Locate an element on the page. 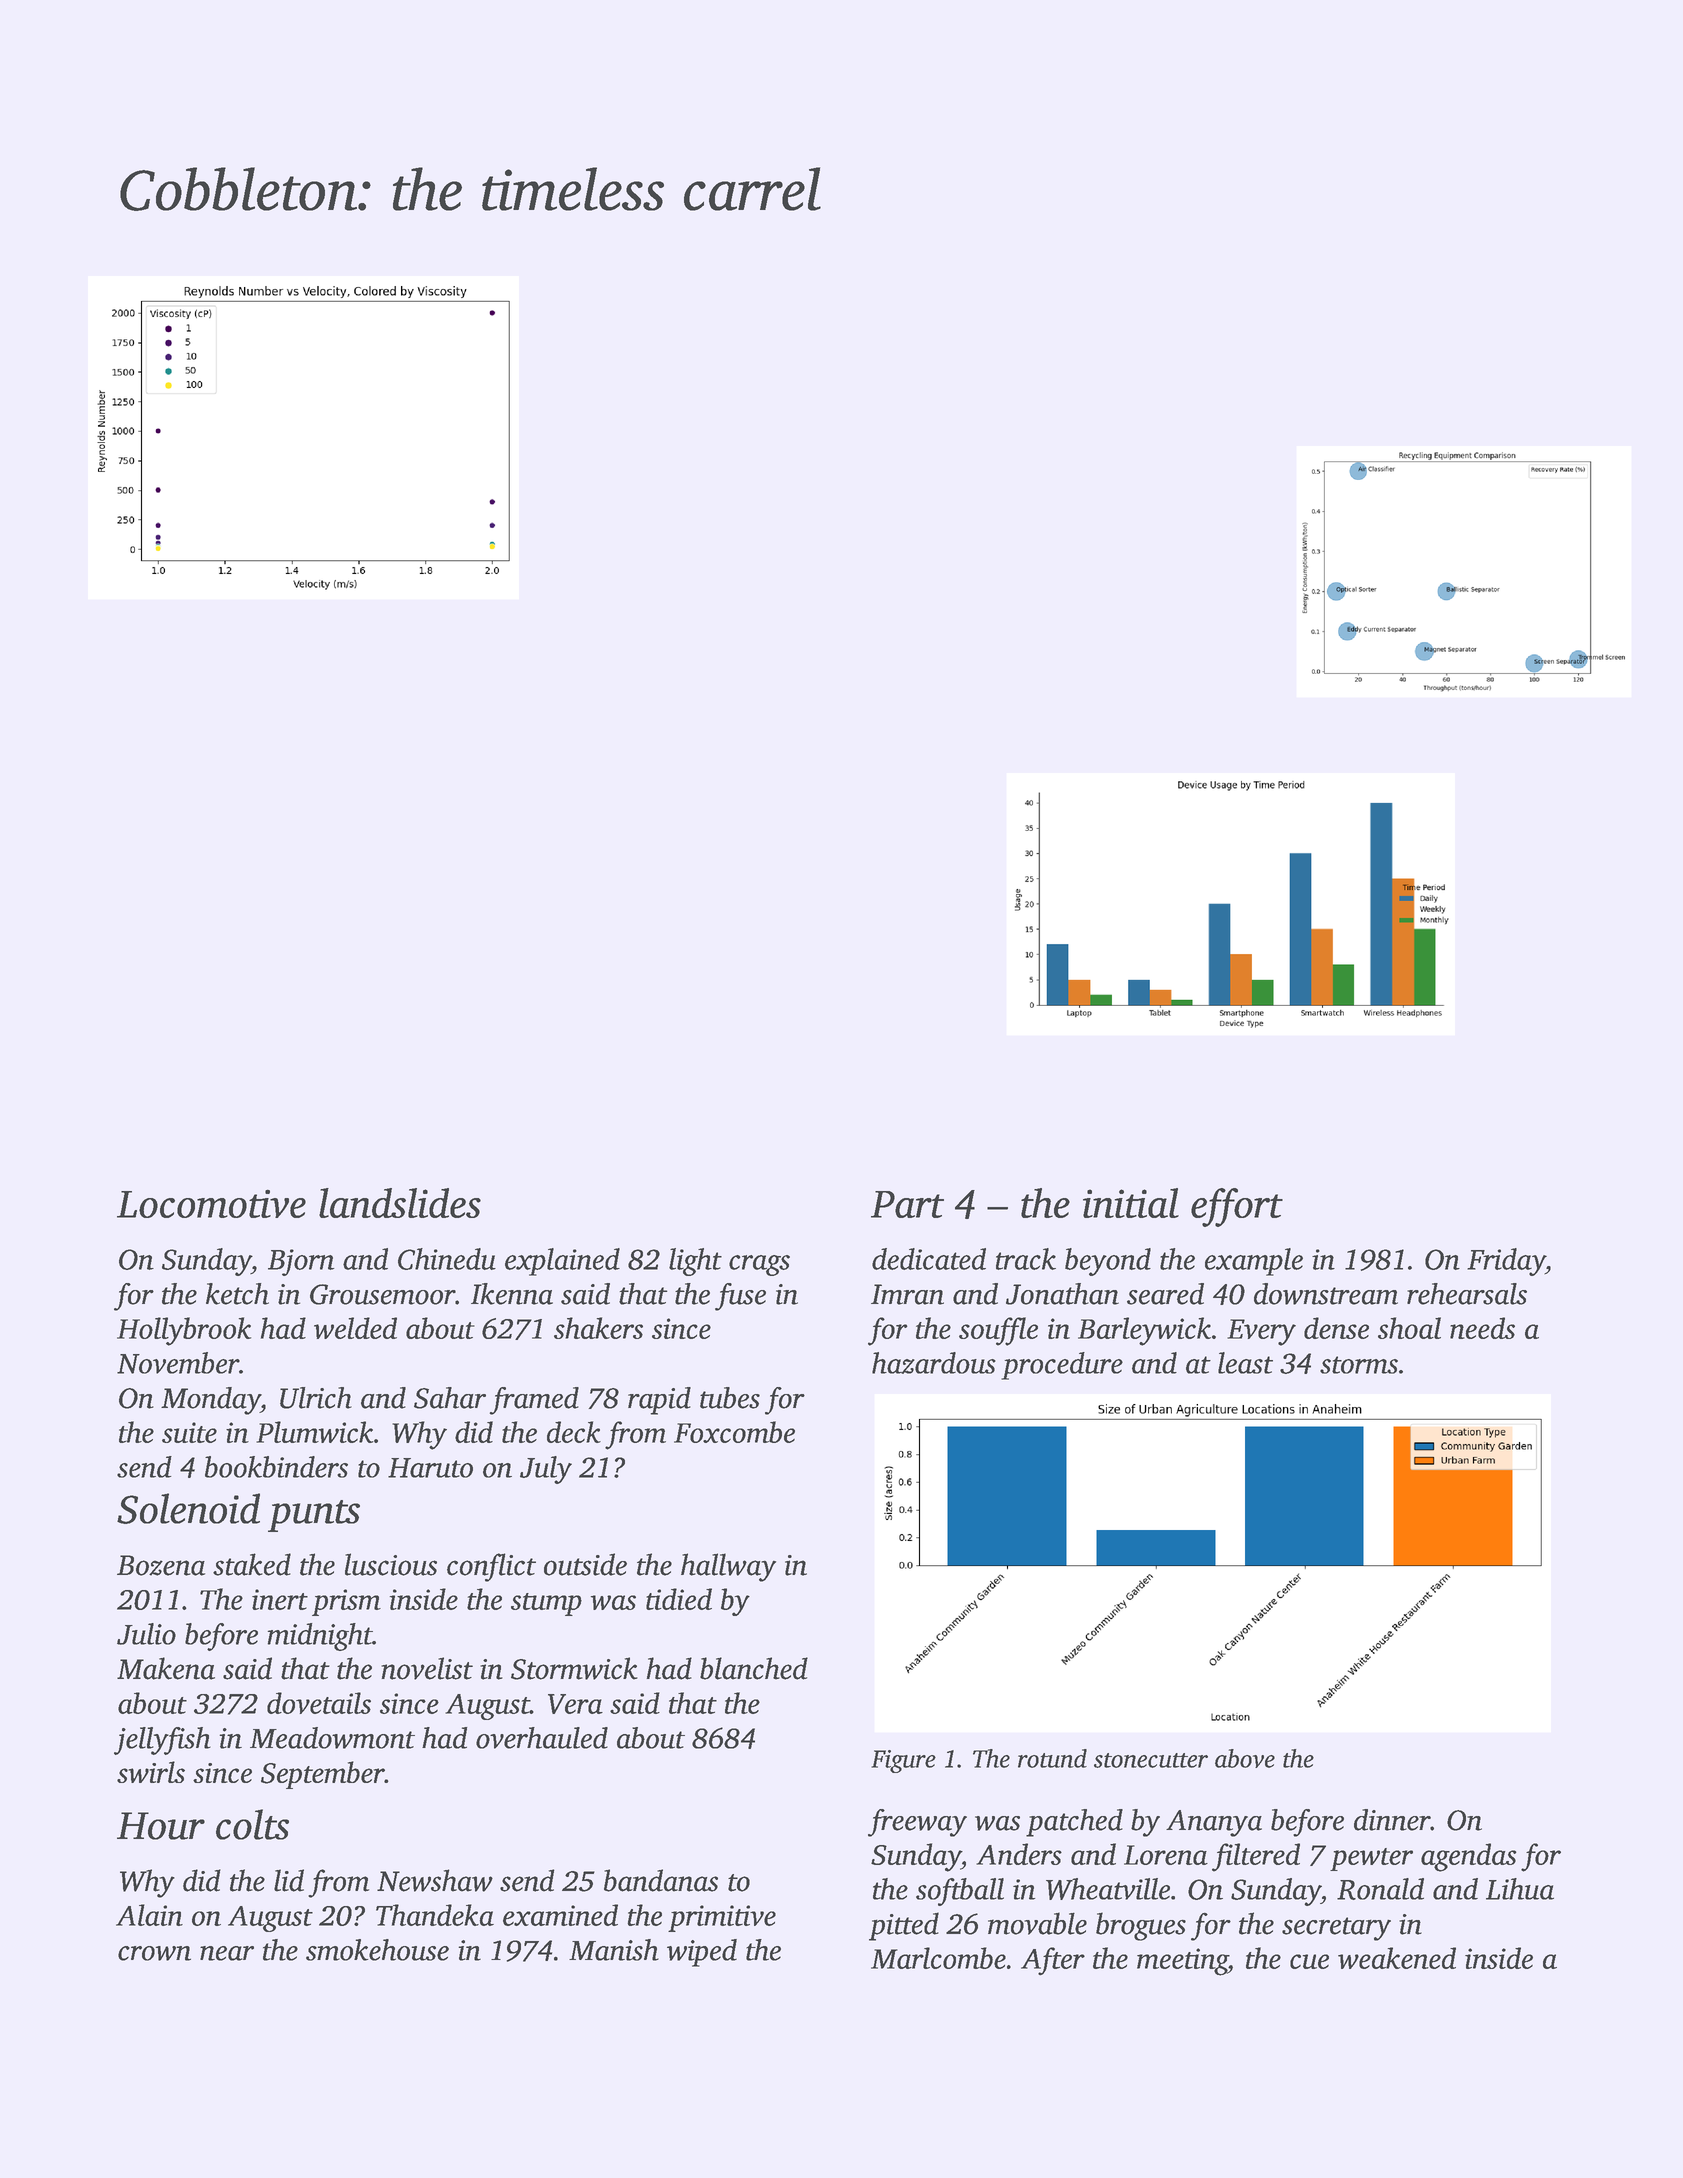 The height and width of the page is (2178, 1683). hallway is located at coordinates (728, 1567).
